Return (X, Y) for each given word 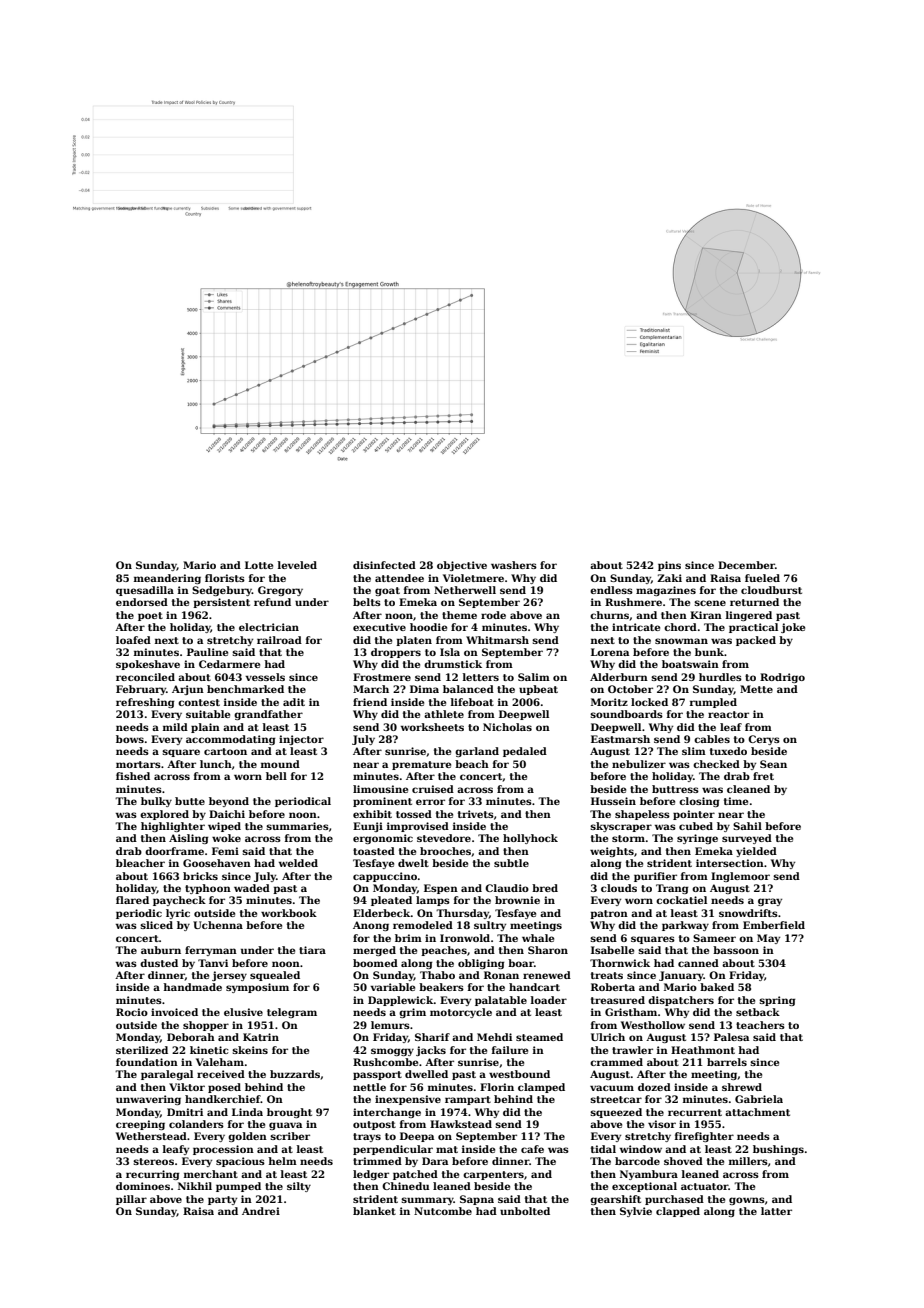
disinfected (384, 565)
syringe (697, 839)
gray (770, 902)
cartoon (225, 751)
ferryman (211, 951)
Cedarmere (229, 664)
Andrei (261, 1211)
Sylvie (636, 1212)
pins (669, 566)
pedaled (525, 752)
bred (545, 888)
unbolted (525, 1211)
